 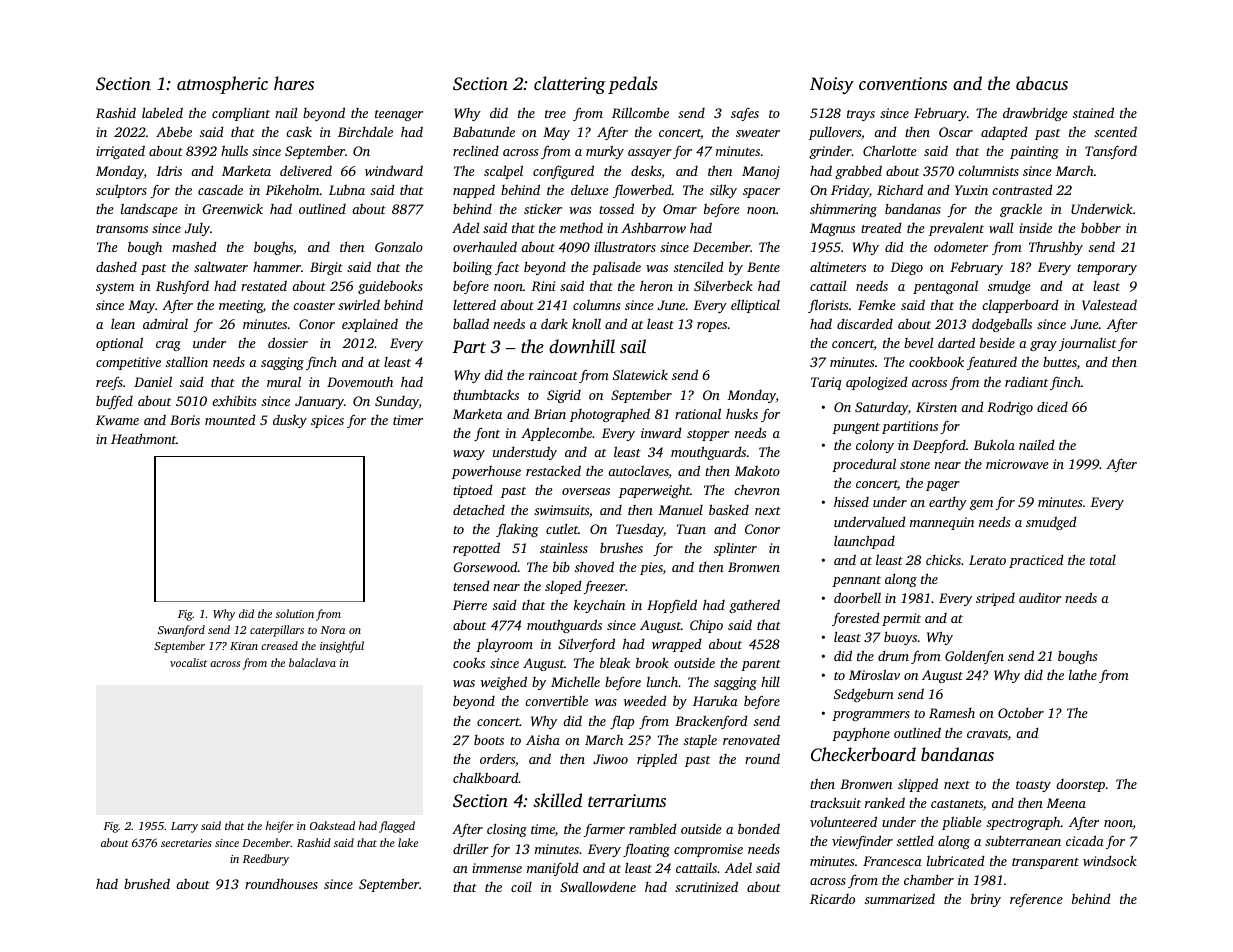 What do you see at coordinates (222, 85) in the image?
I see `atmospheric` at bounding box center [222, 85].
